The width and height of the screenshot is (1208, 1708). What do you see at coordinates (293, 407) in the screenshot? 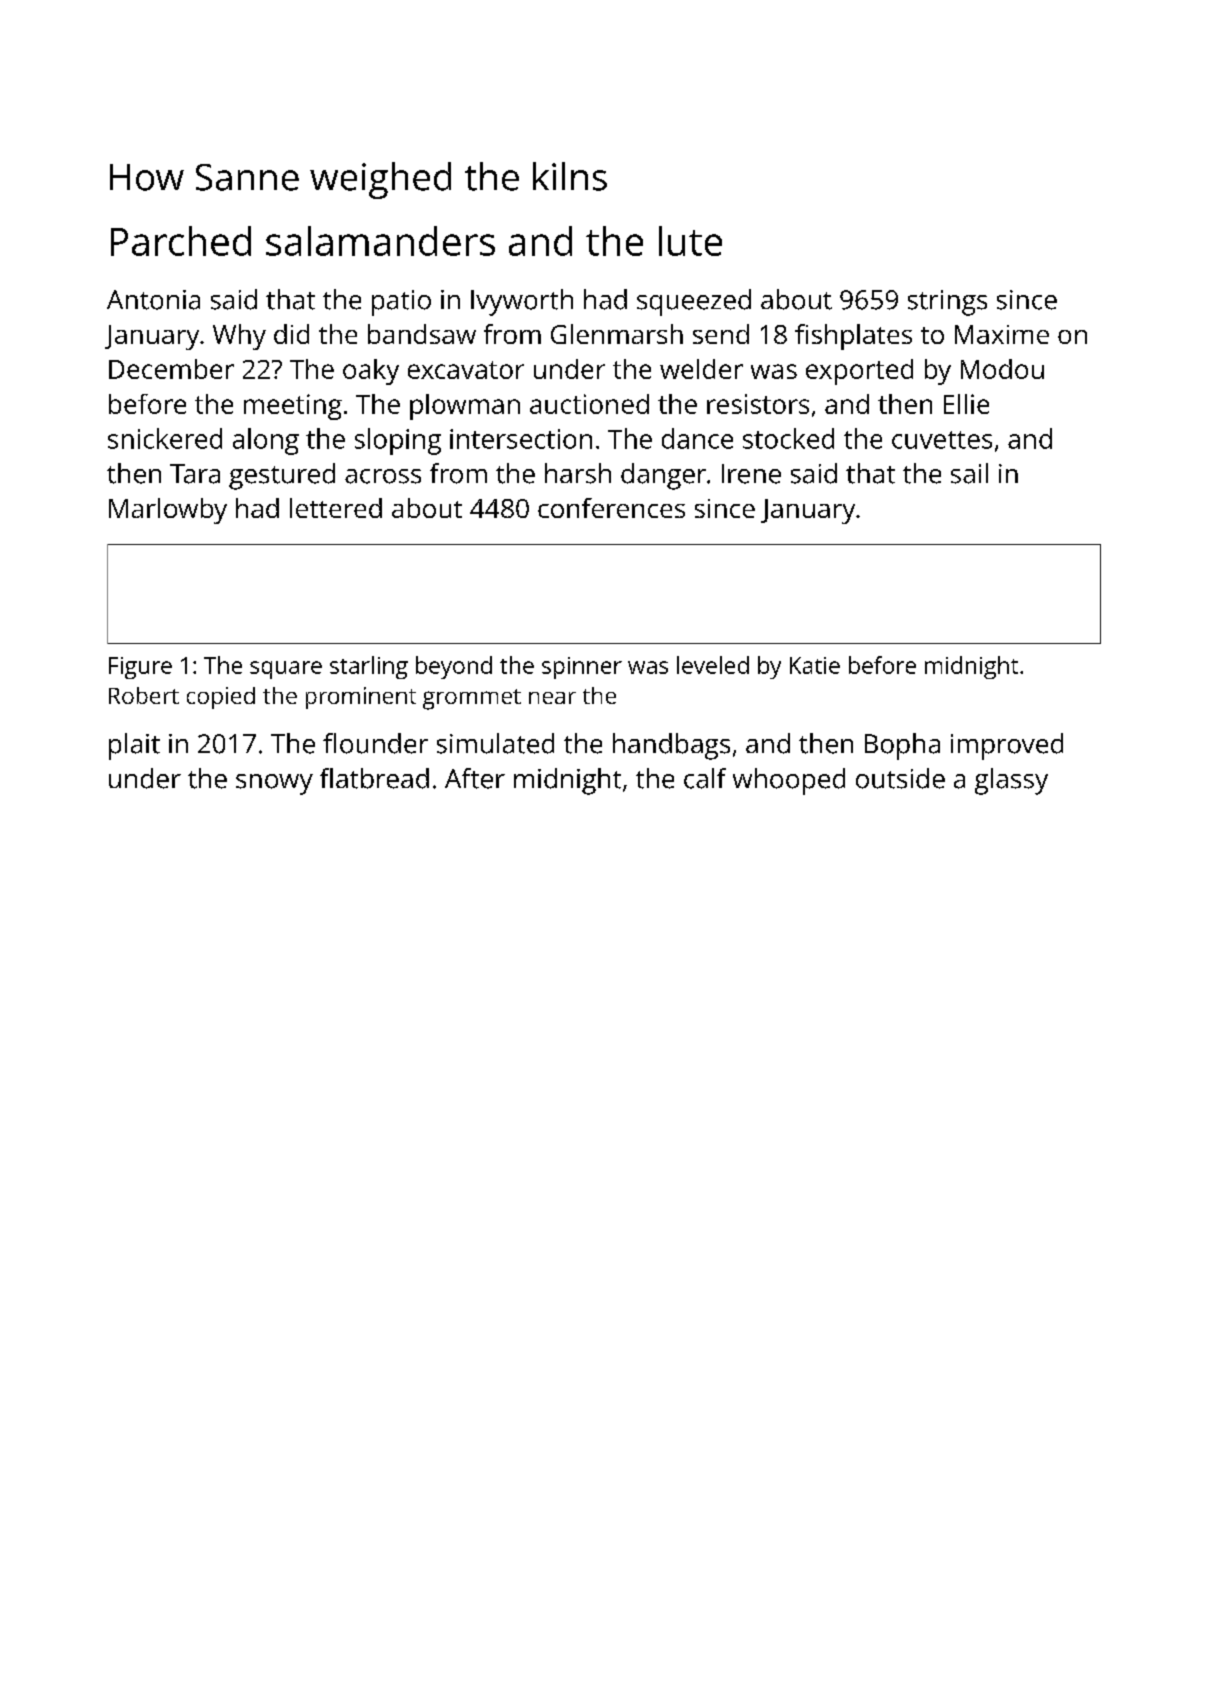
I see `meeting` at bounding box center [293, 407].
